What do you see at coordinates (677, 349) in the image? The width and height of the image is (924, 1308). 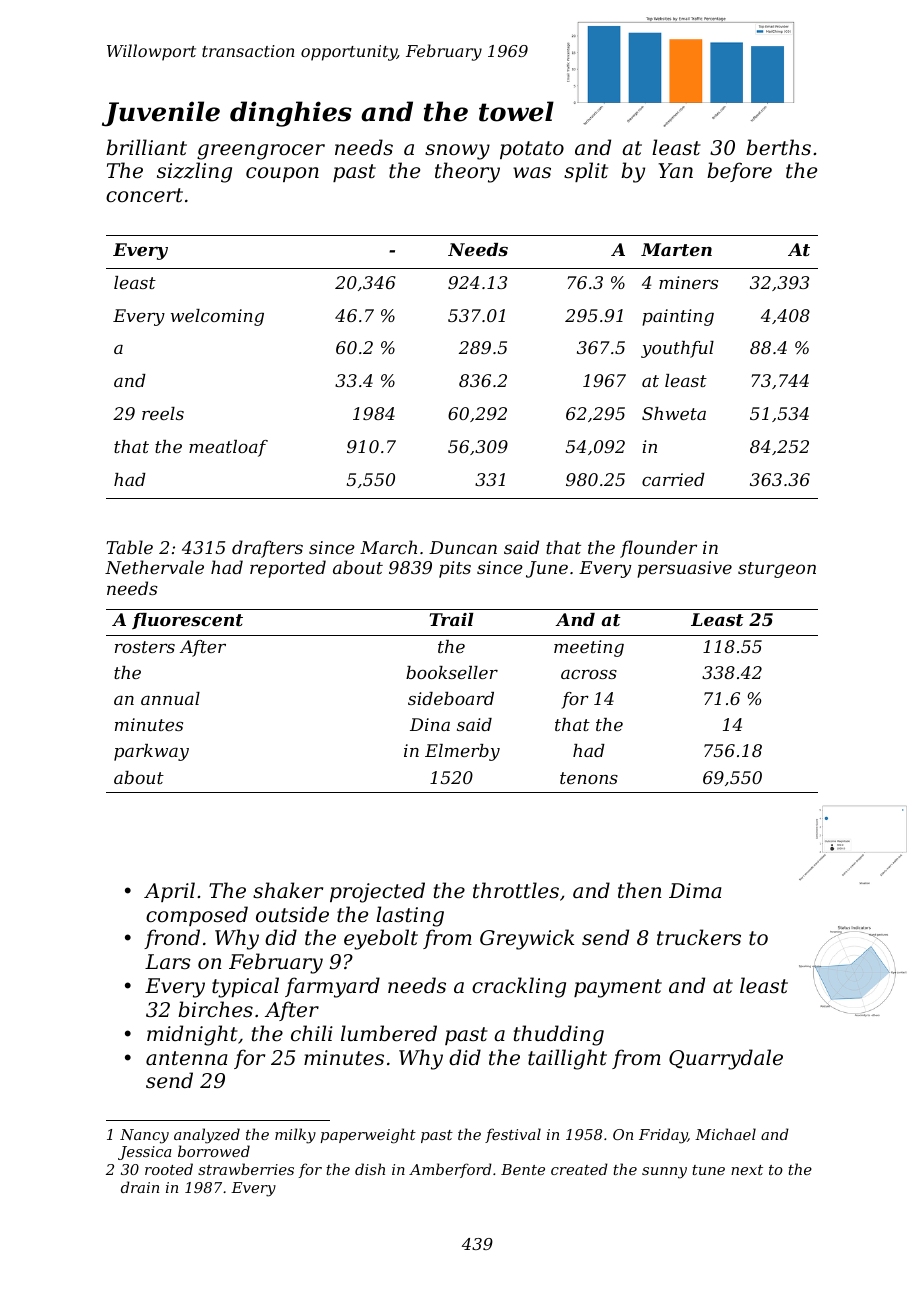 I see `youthful` at bounding box center [677, 349].
